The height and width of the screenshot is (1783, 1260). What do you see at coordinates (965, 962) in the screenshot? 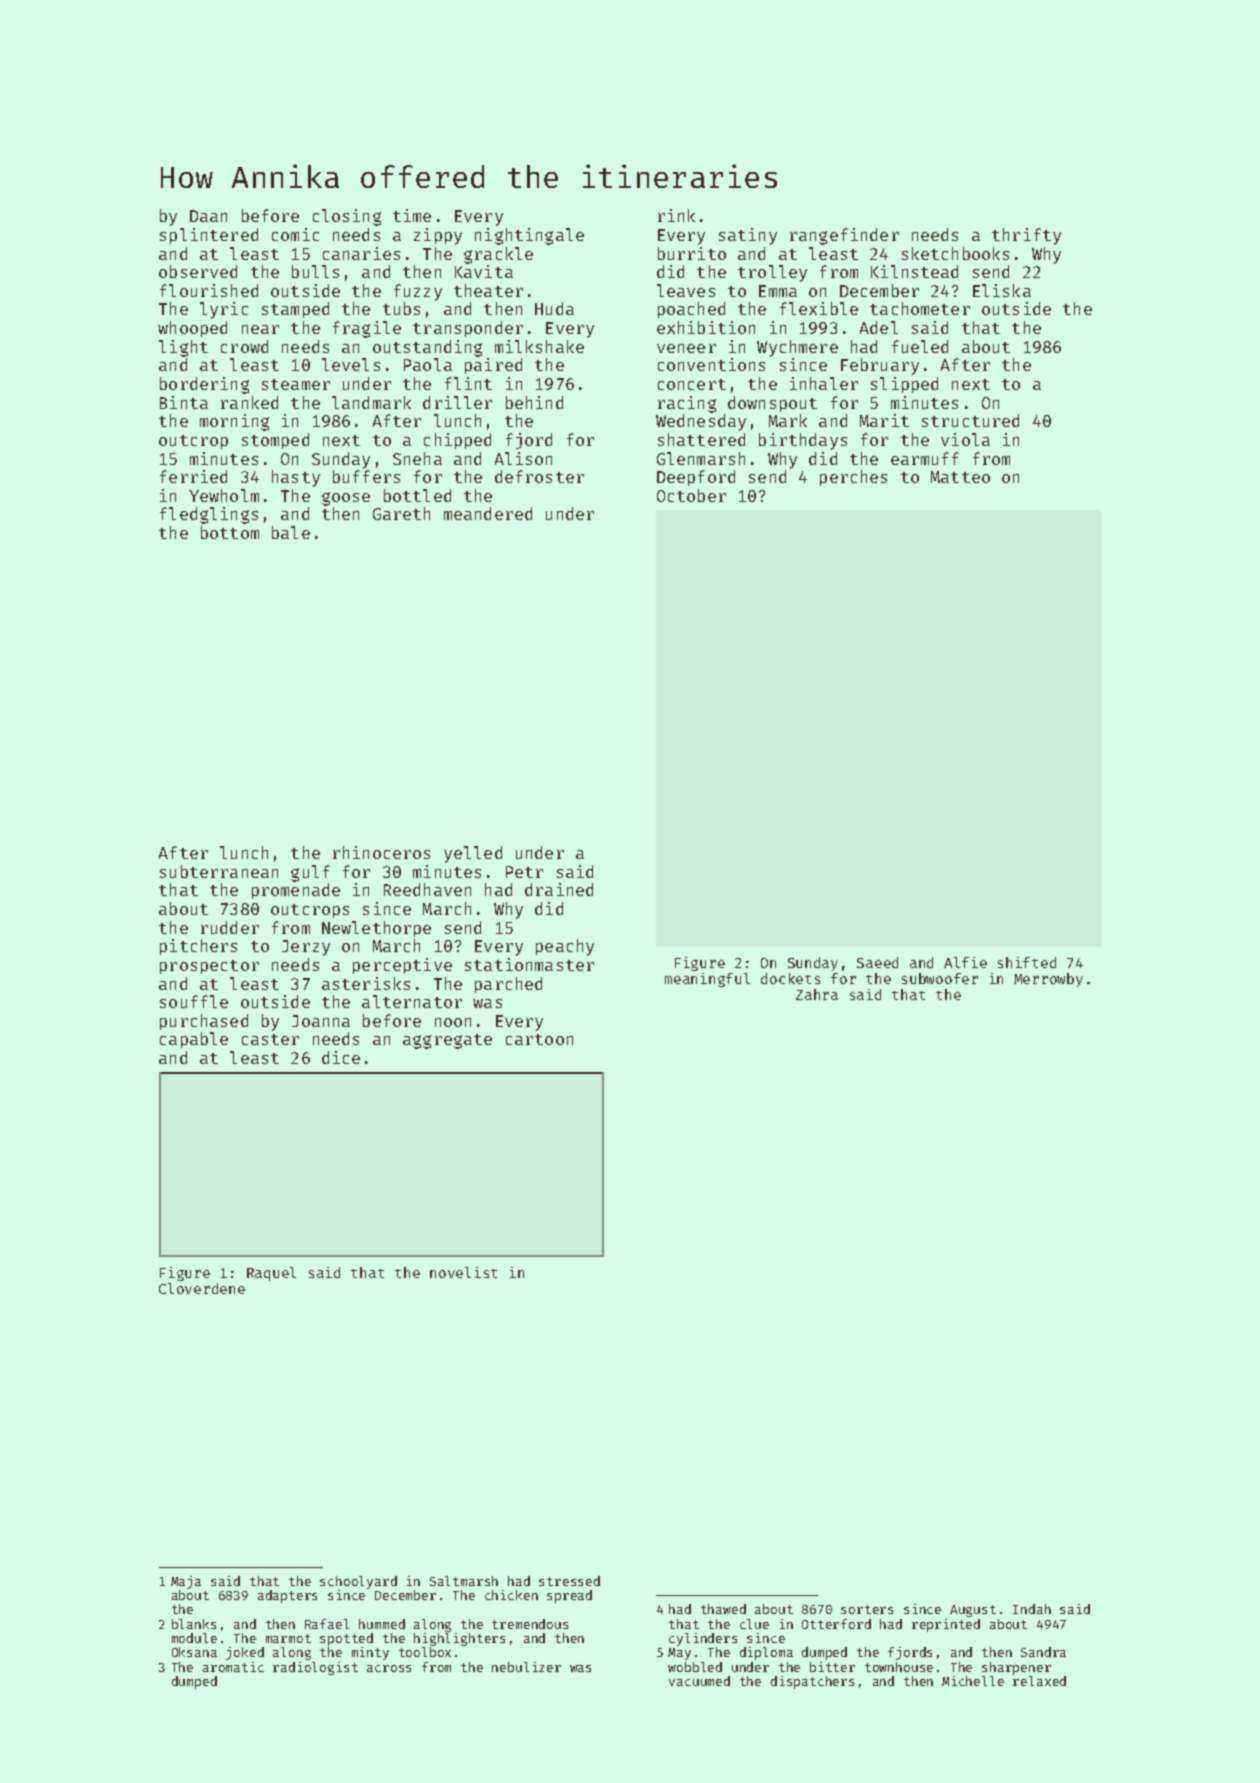
I see `Alfie` at bounding box center [965, 962].
